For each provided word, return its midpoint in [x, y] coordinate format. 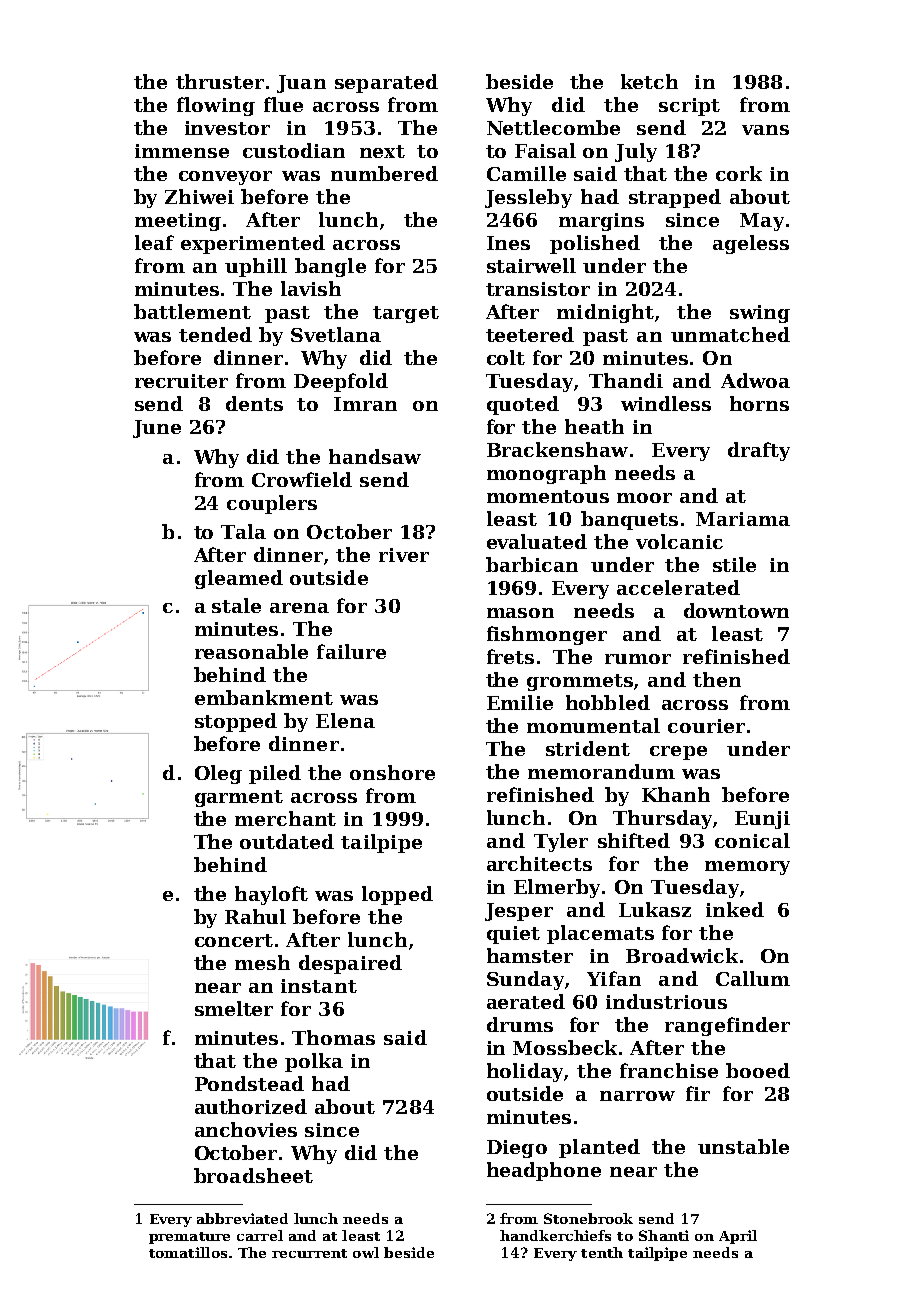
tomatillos [188, 1252]
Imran [365, 404]
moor [644, 498]
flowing [216, 106]
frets [510, 656]
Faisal [545, 150]
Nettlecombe [553, 127]
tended [215, 334]
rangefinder [727, 1026]
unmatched [730, 334]
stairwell [531, 265]
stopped [236, 722]
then [717, 679]
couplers [272, 504]
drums [520, 1024]
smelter [234, 1008]
